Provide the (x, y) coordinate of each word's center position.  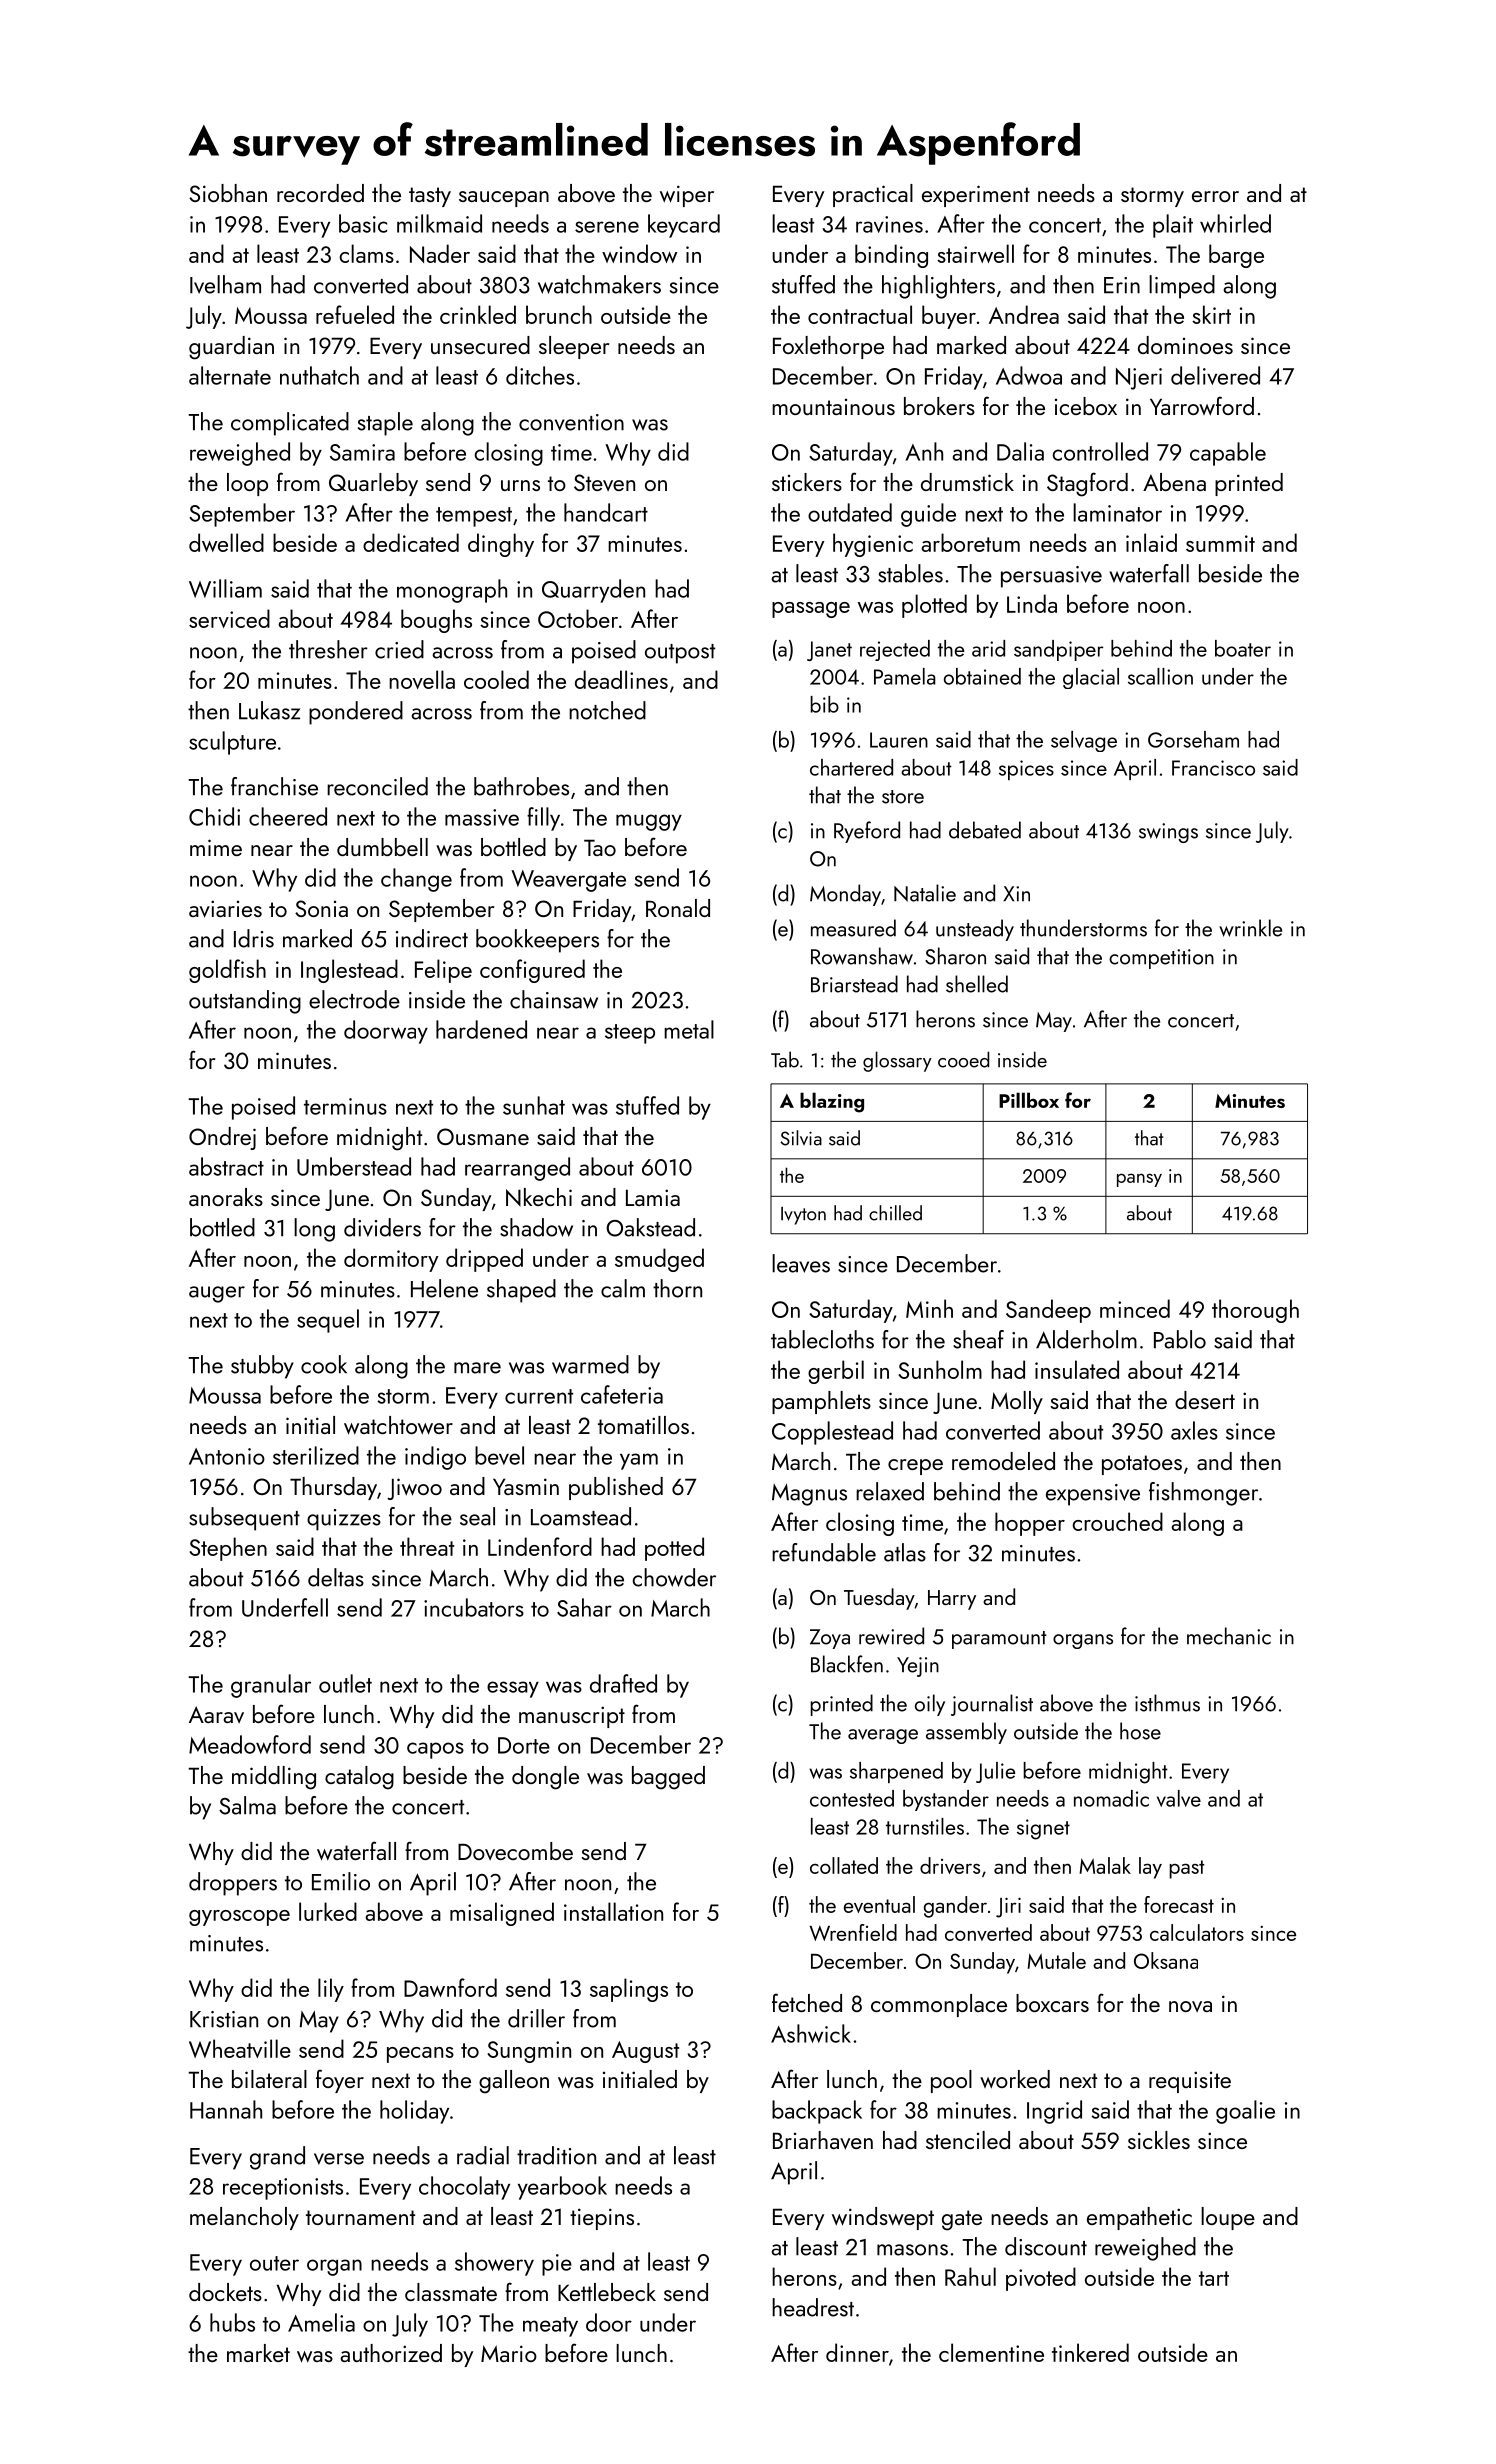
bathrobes (521, 786)
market (258, 2353)
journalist (992, 1705)
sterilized (316, 1455)
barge (1236, 256)
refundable (824, 1552)
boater (1243, 648)
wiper (687, 196)
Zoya (830, 1639)
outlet (345, 1683)
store (903, 797)
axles (1194, 1430)
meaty (550, 2327)
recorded (320, 193)
